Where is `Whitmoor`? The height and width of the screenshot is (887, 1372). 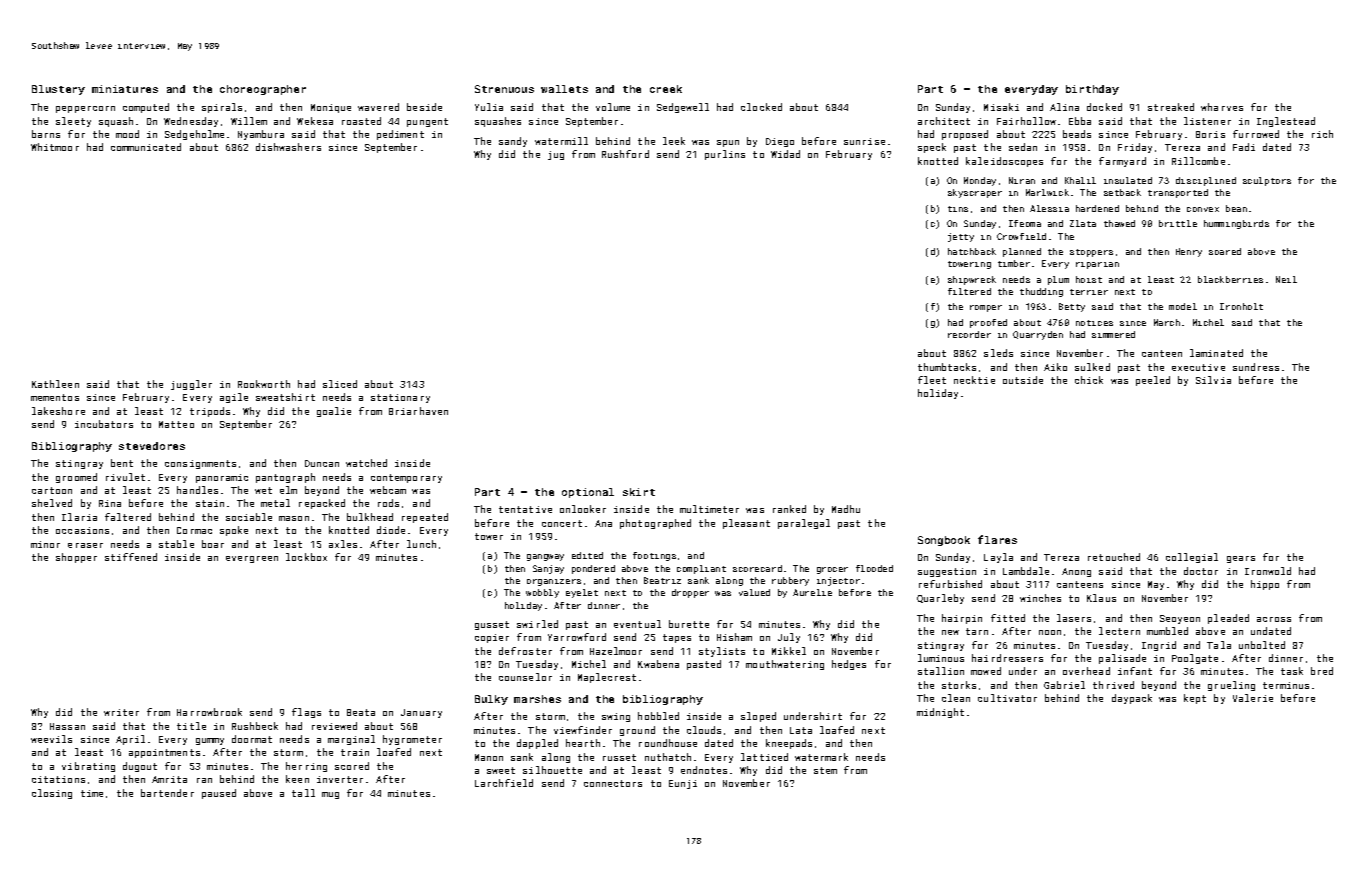 Whitmoor is located at coordinates (55, 147).
